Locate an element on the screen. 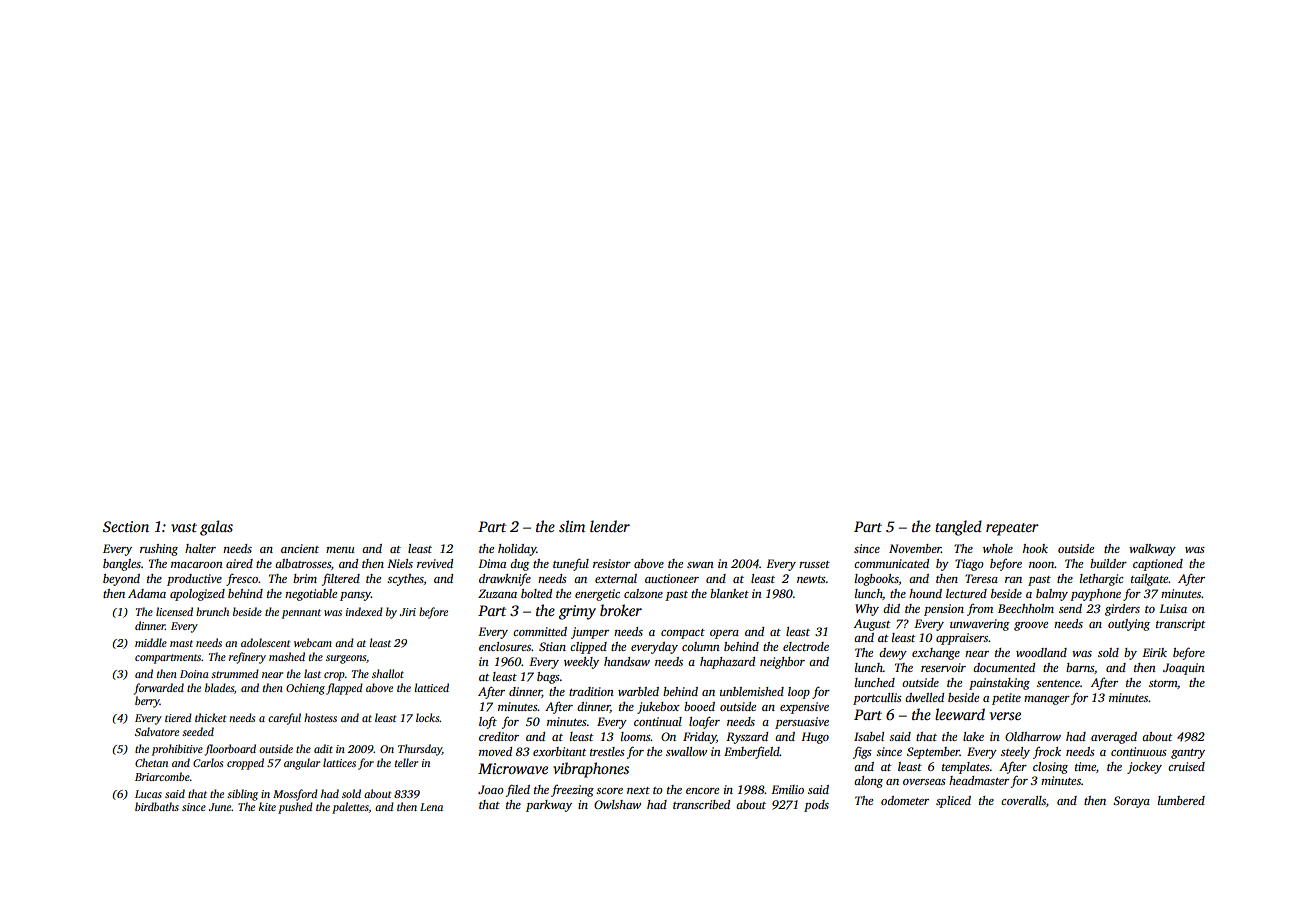 This screenshot has height=924, width=1308. external is located at coordinates (616, 578).
